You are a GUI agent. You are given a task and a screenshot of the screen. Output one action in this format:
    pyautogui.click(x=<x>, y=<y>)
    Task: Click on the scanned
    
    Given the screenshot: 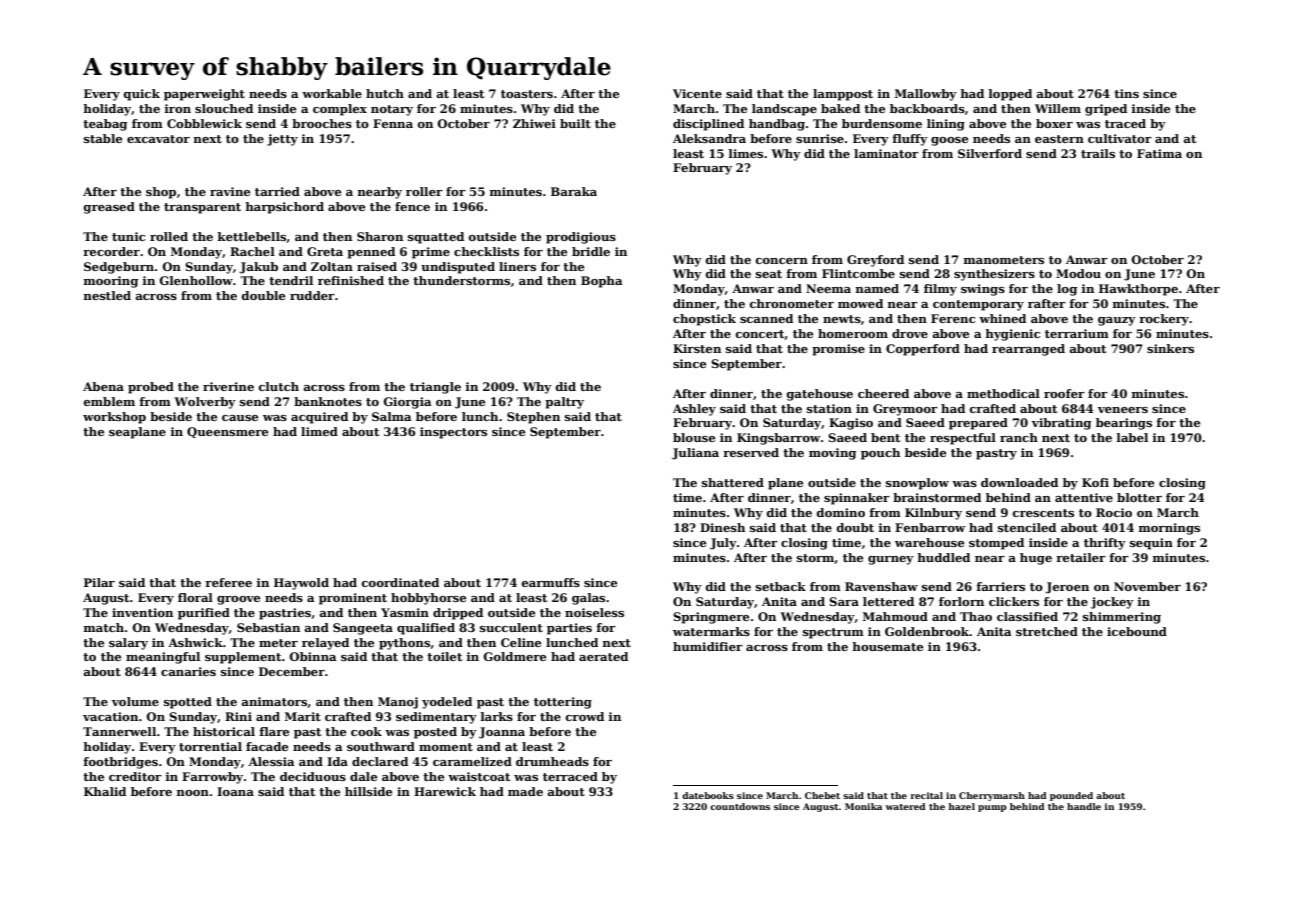 What is the action you would take?
    pyautogui.click(x=766, y=318)
